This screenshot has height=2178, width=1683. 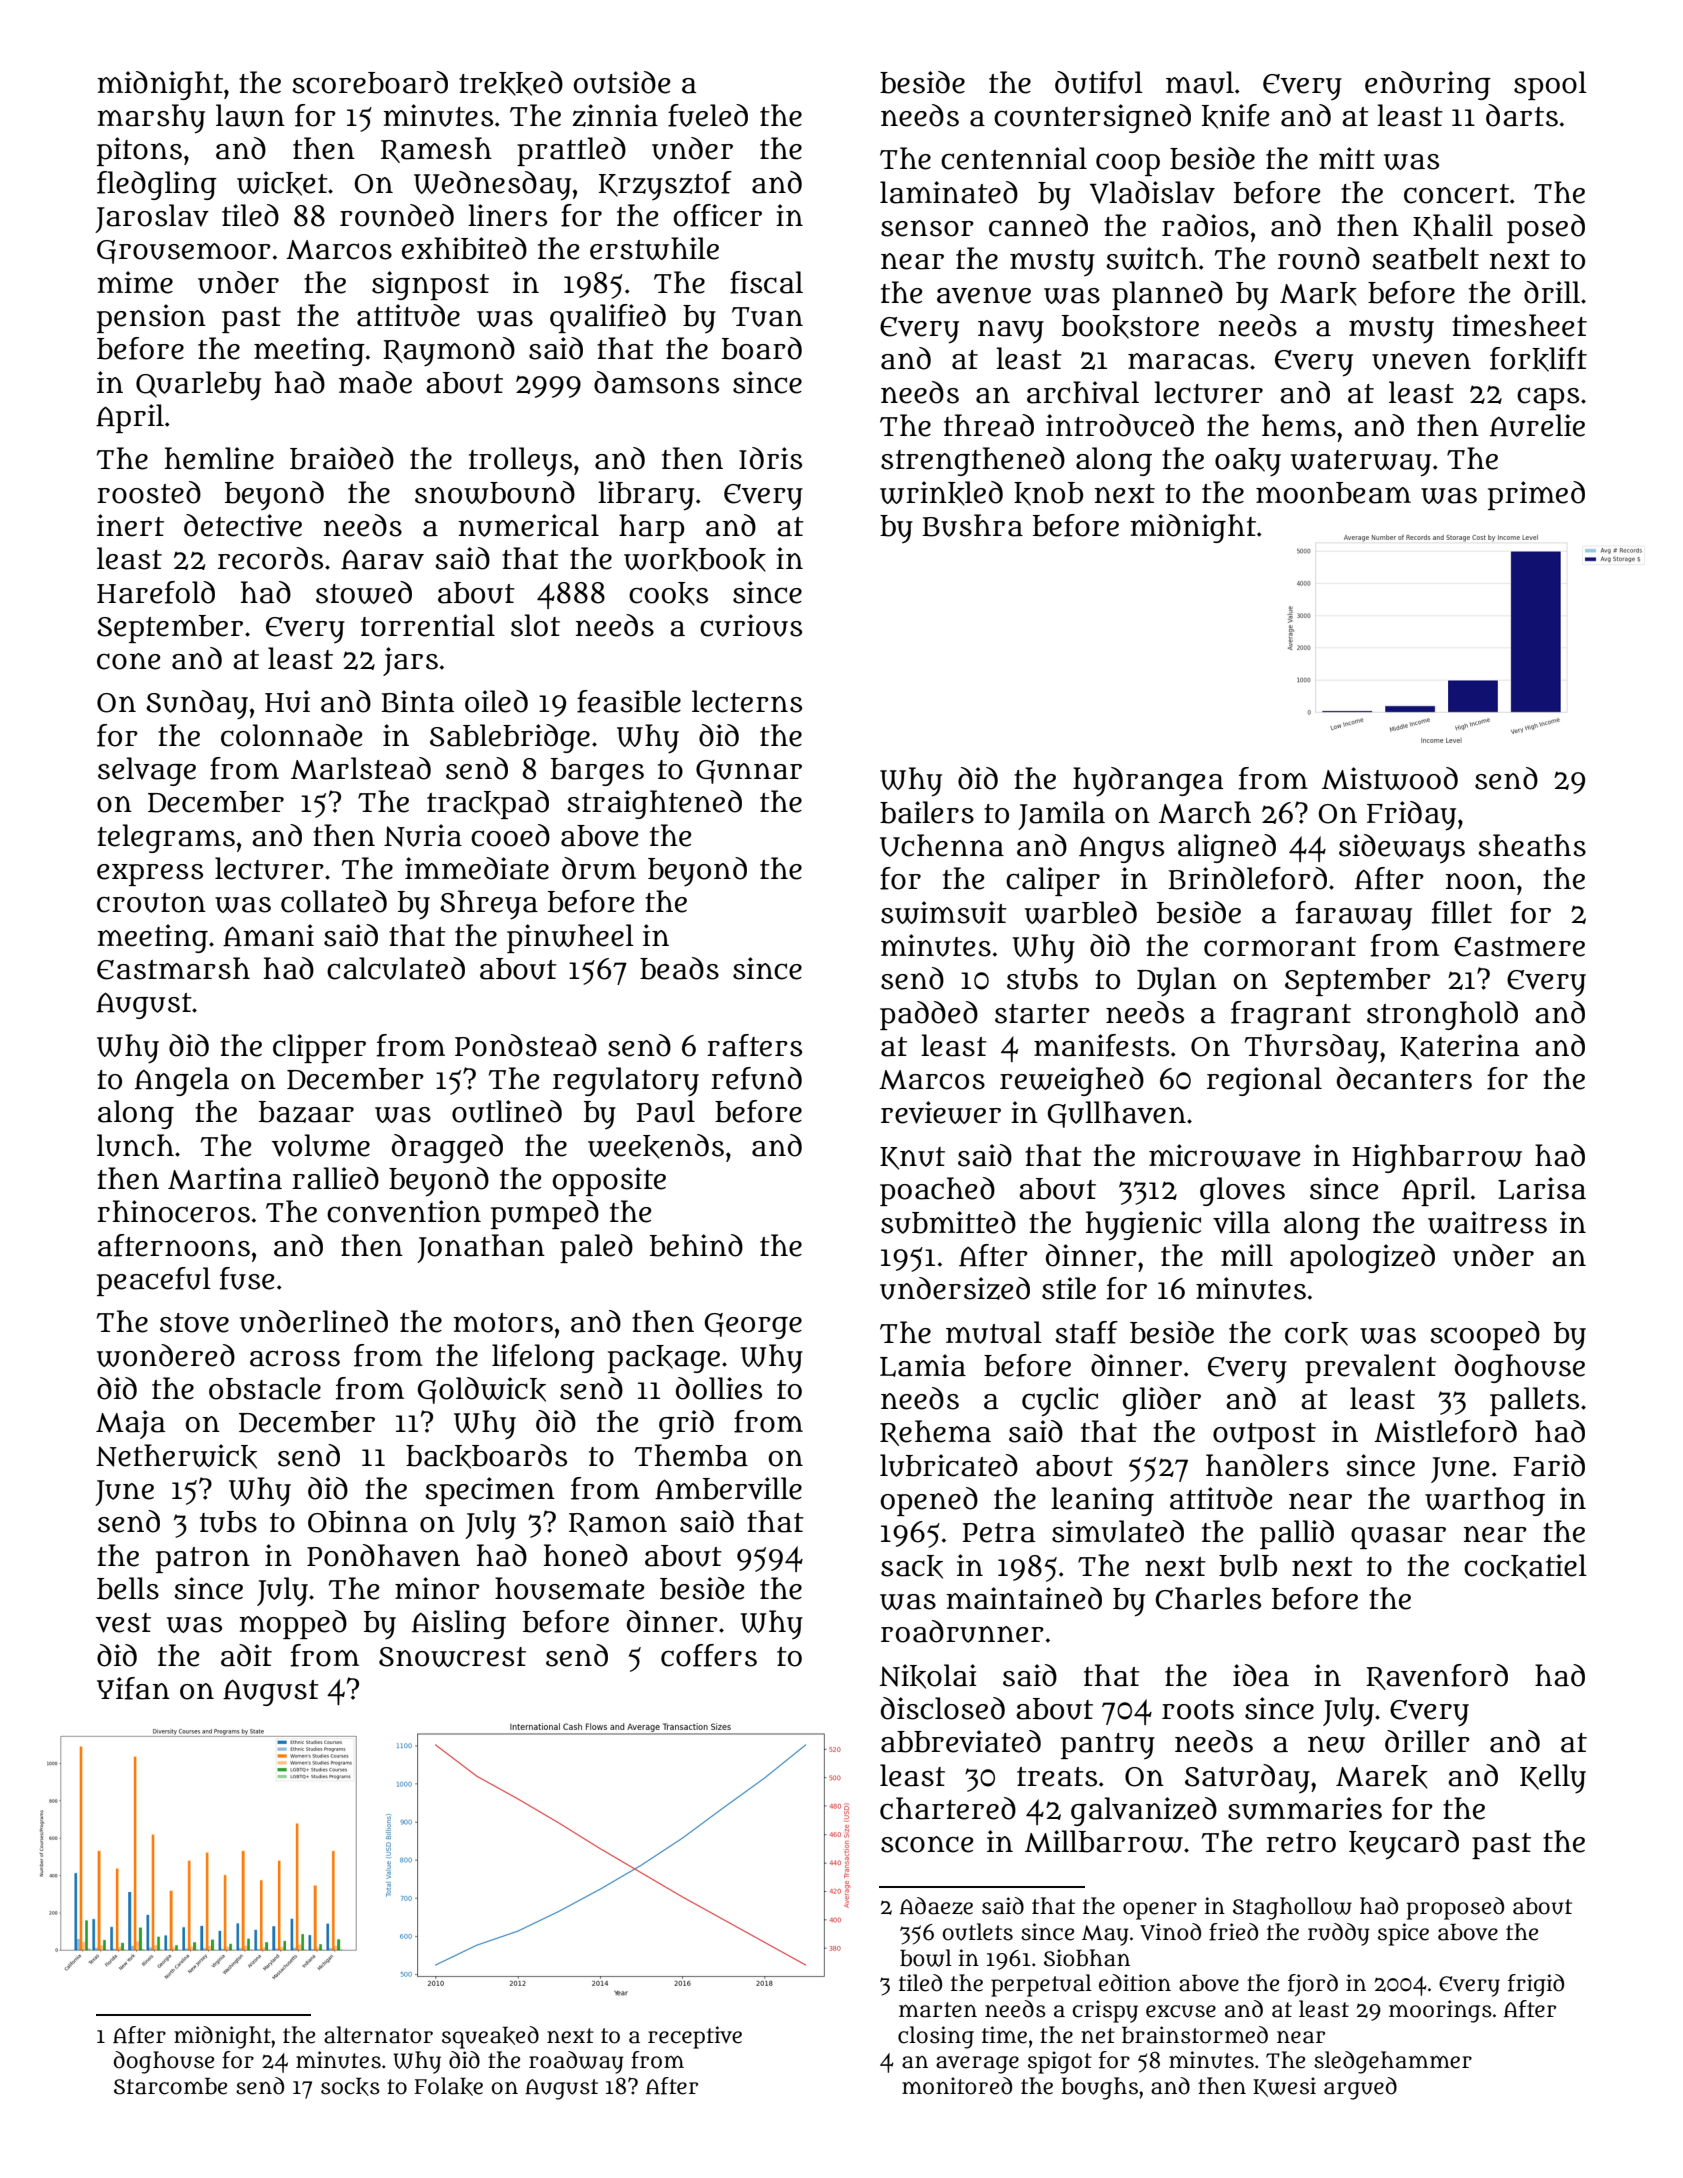 What do you see at coordinates (1099, 82) in the screenshot?
I see `dutiful` at bounding box center [1099, 82].
